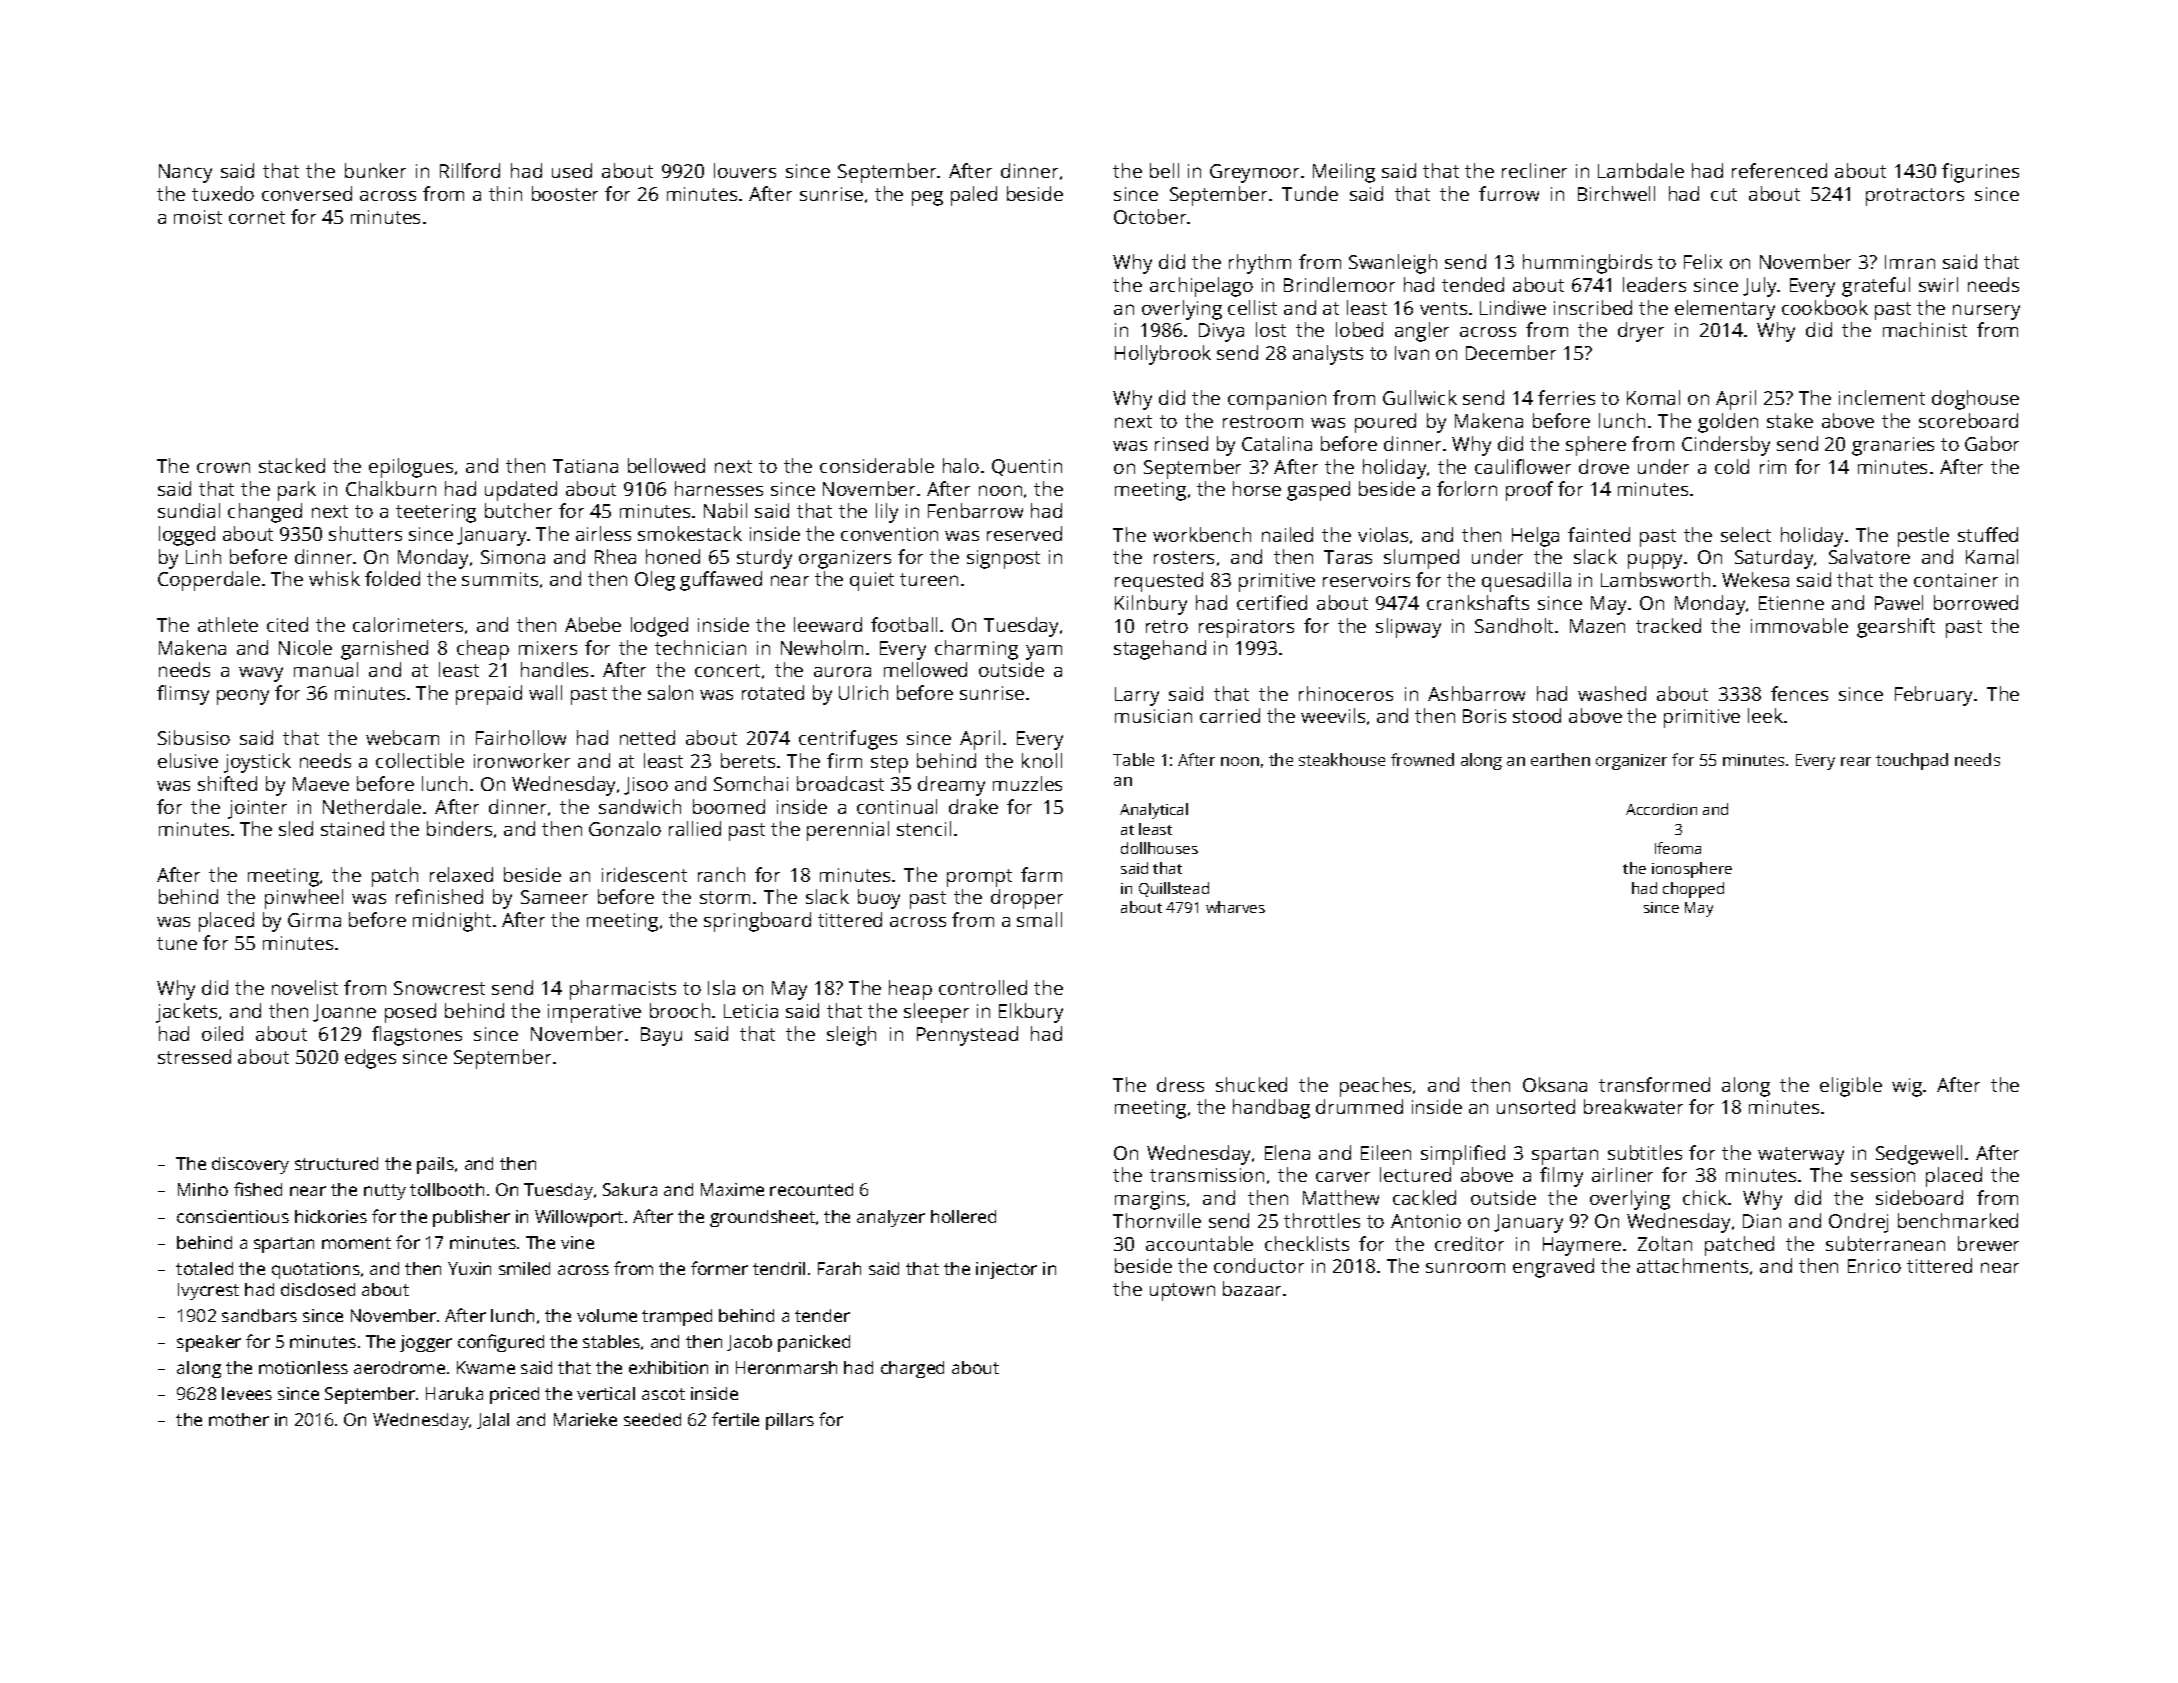 This screenshot has height=1683, width=2178. What do you see at coordinates (344, 1013) in the screenshot?
I see `Joanne` at bounding box center [344, 1013].
